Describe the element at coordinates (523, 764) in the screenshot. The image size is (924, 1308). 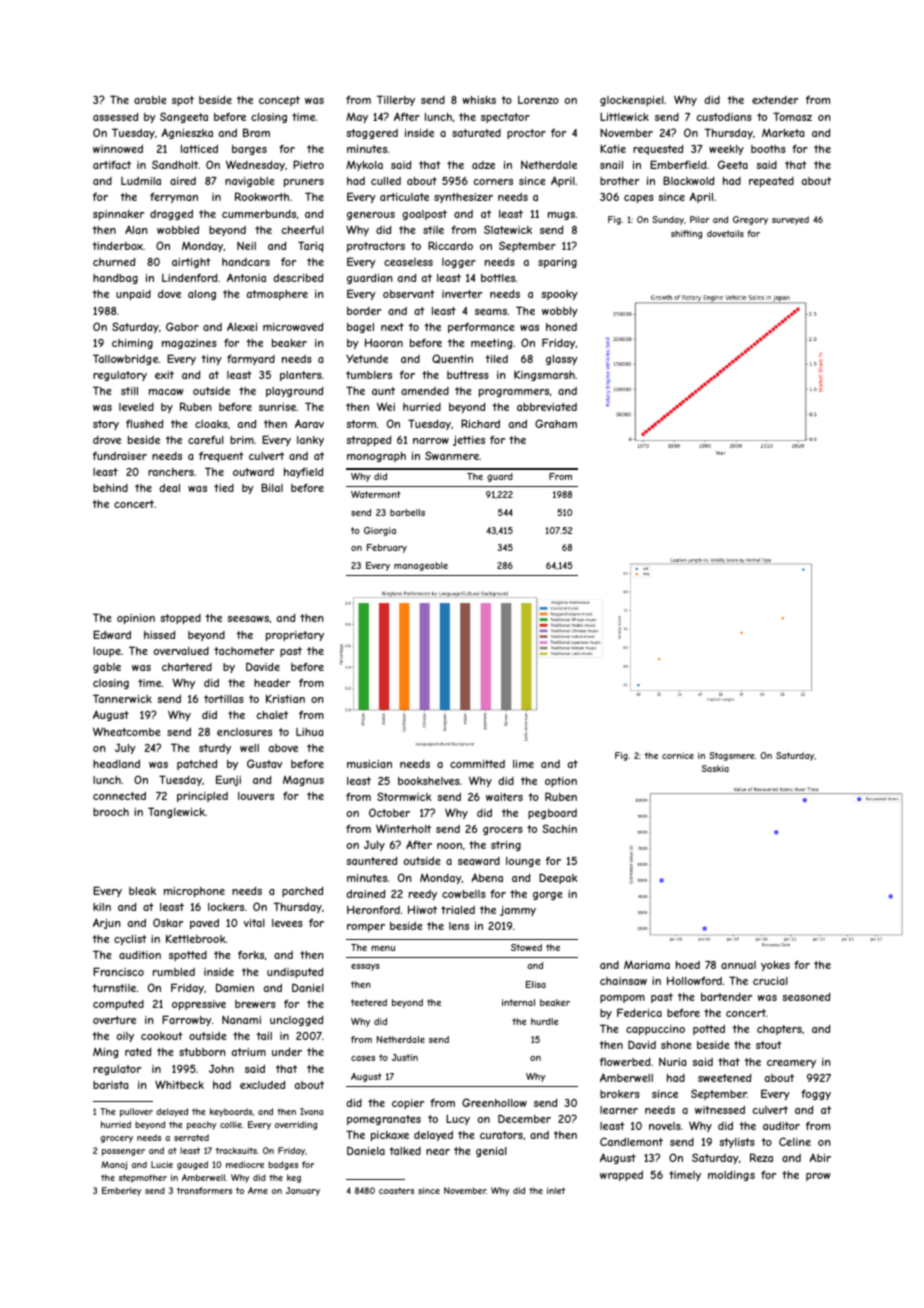
I see `lime` at that location.
